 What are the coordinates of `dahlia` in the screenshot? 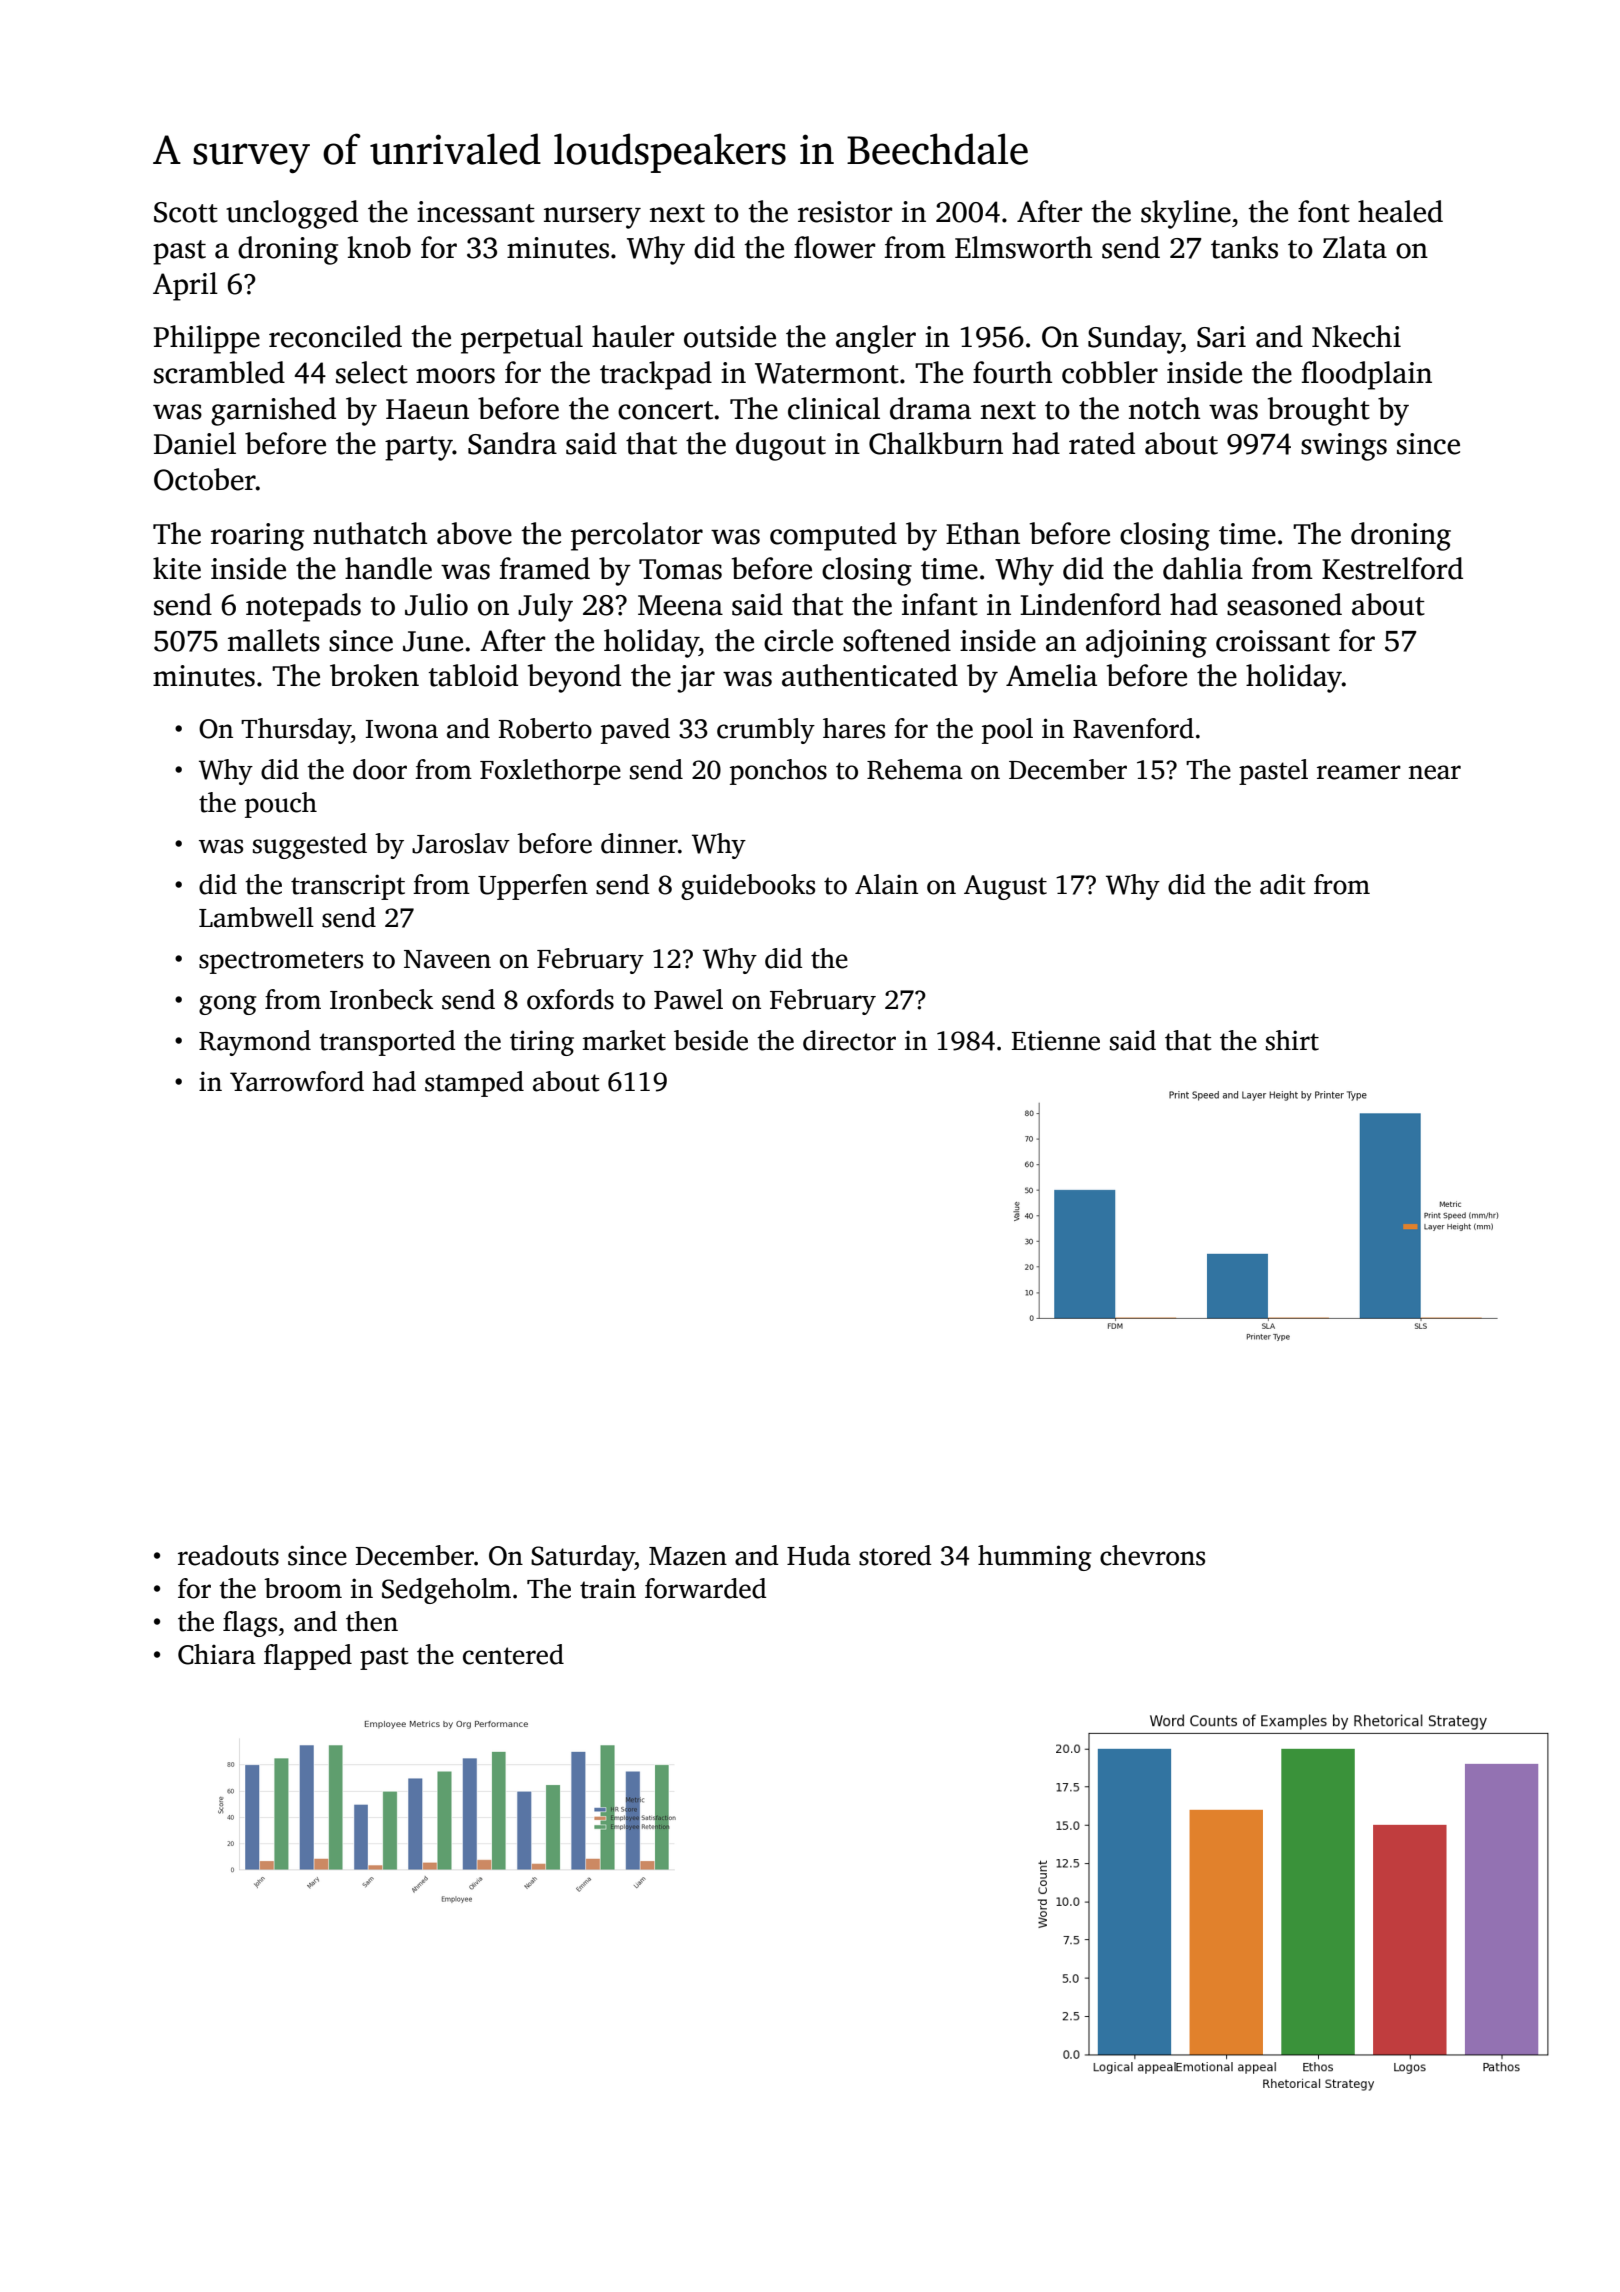 It's located at (1203, 568).
